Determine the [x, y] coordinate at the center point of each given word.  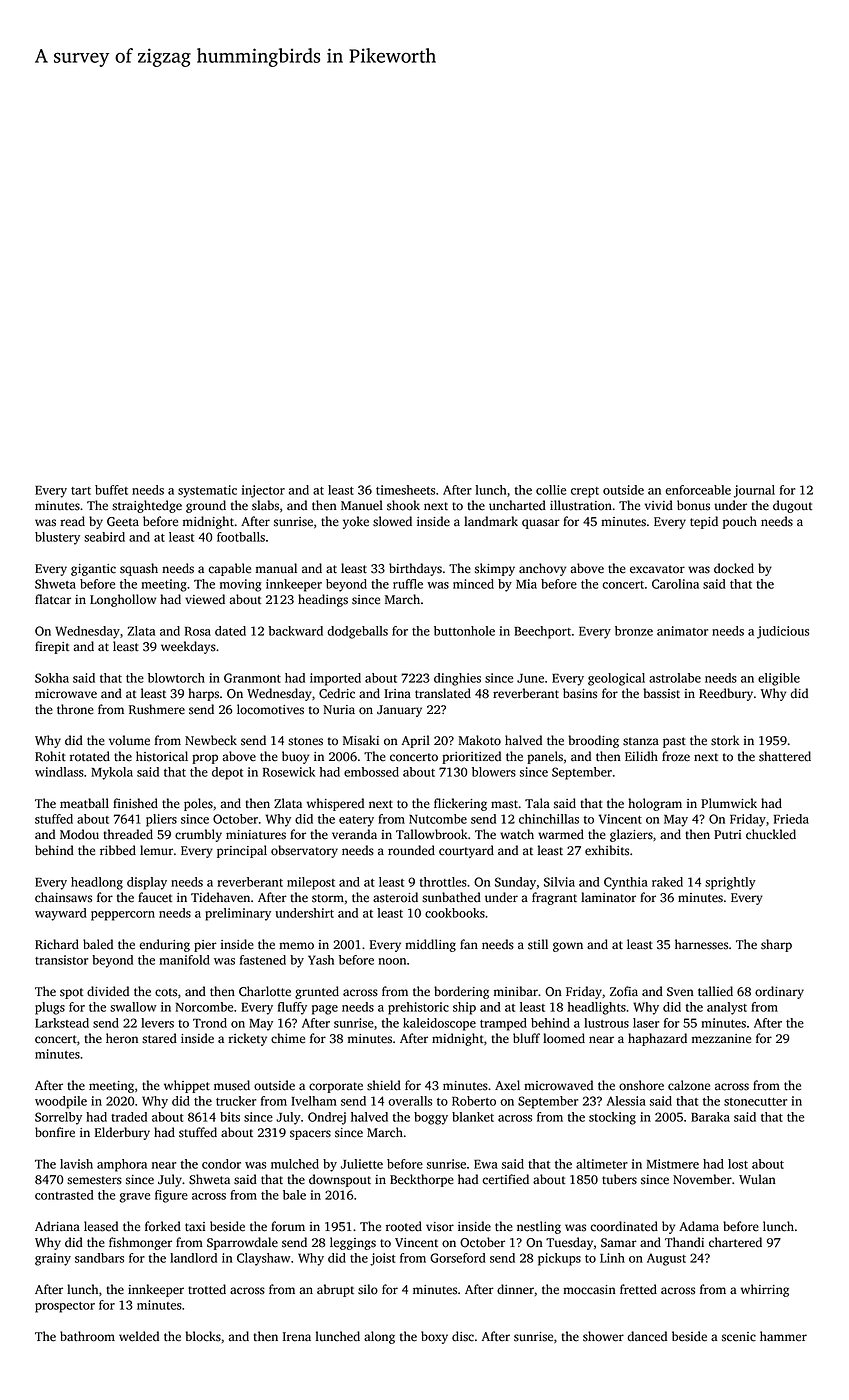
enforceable [698, 490]
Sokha [52, 678]
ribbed [118, 850]
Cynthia [626, 883]
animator [682, 631]
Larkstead [62, 1023]
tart [81, 491]
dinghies [457, 679]
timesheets [405, 490]
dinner [515, 1289]
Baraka [710, 1117]
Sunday [515, 883]
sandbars [99, 1258]
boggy [431, 1118]
